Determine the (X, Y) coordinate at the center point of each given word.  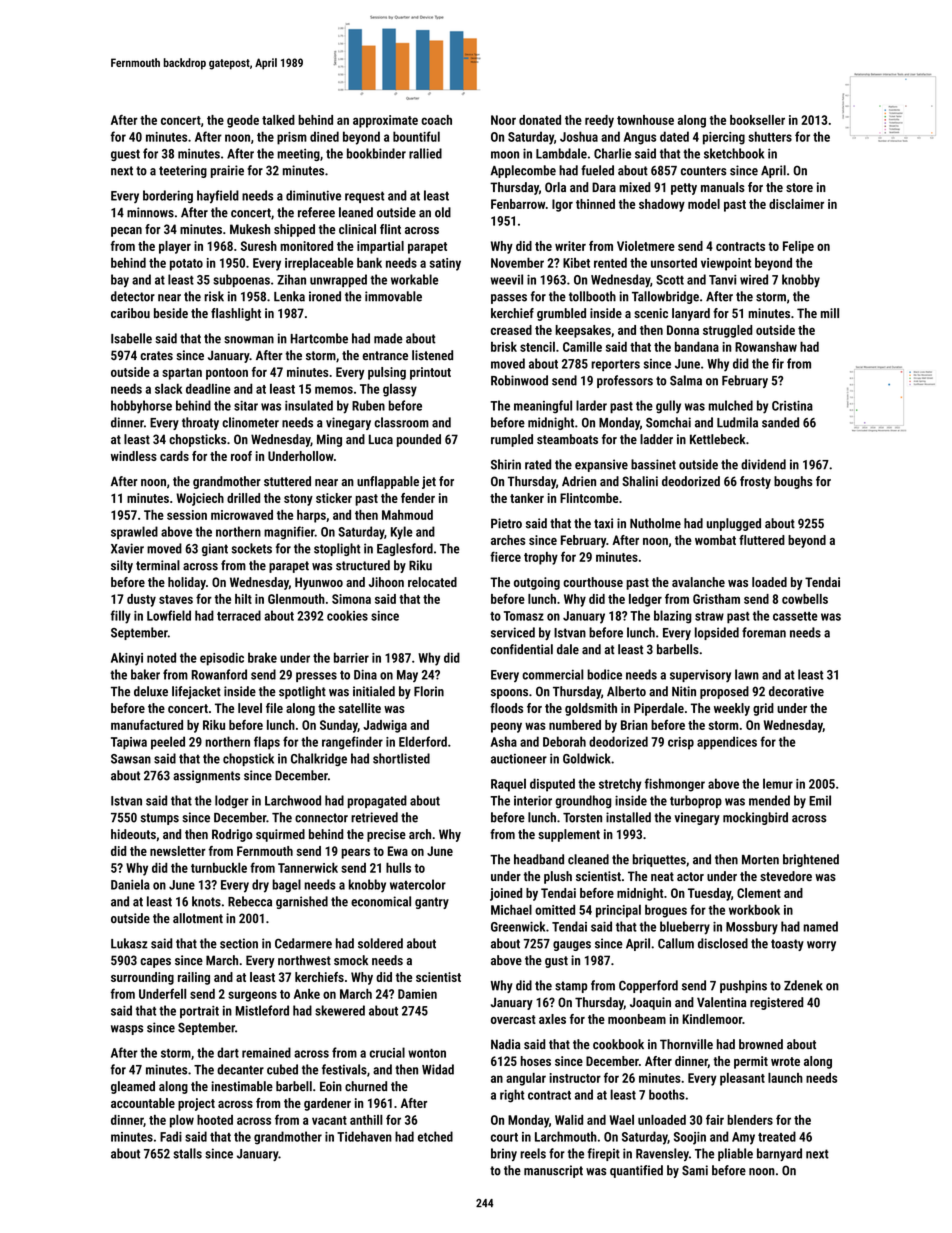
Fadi (171, 1136)
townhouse (645, 120)
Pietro (506, 523)
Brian (634, 725)
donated (540, 120)
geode (243, 121)
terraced (239, 615)
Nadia (505, 1044)
